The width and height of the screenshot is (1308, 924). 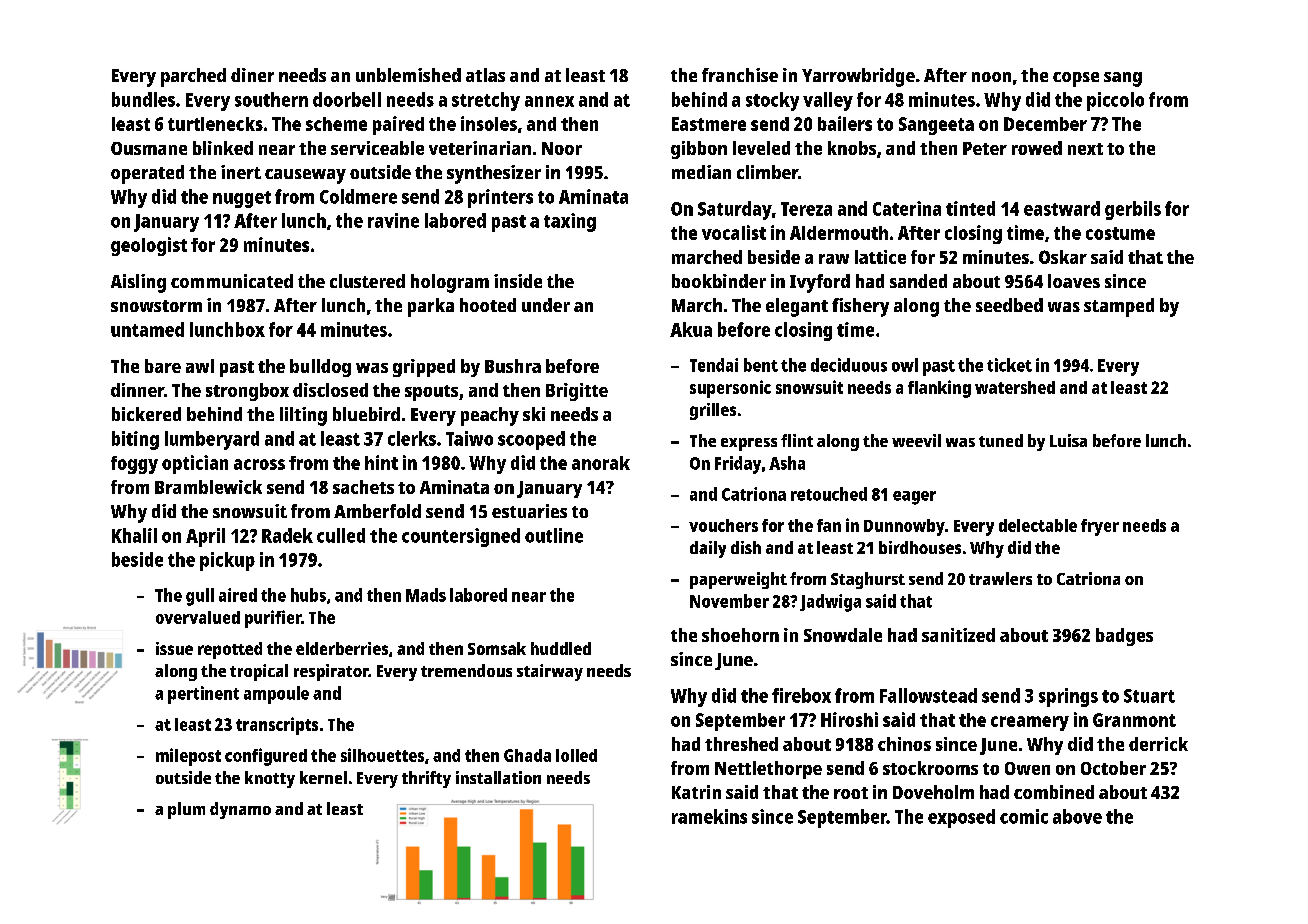 I want to click on foggy, so click(x=134, y=465).
